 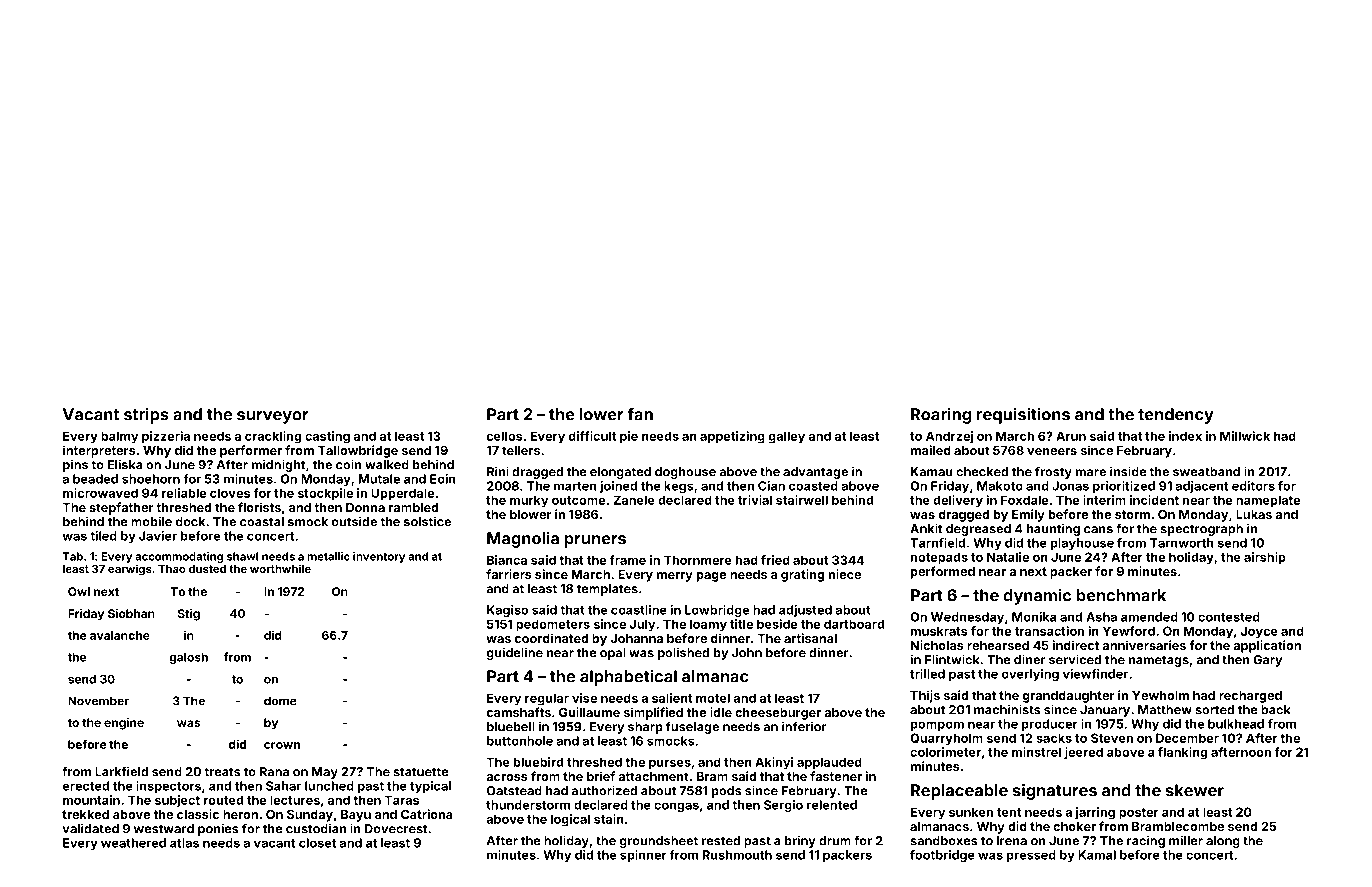 I want to click on atlas, so click(x=184, y=843).
